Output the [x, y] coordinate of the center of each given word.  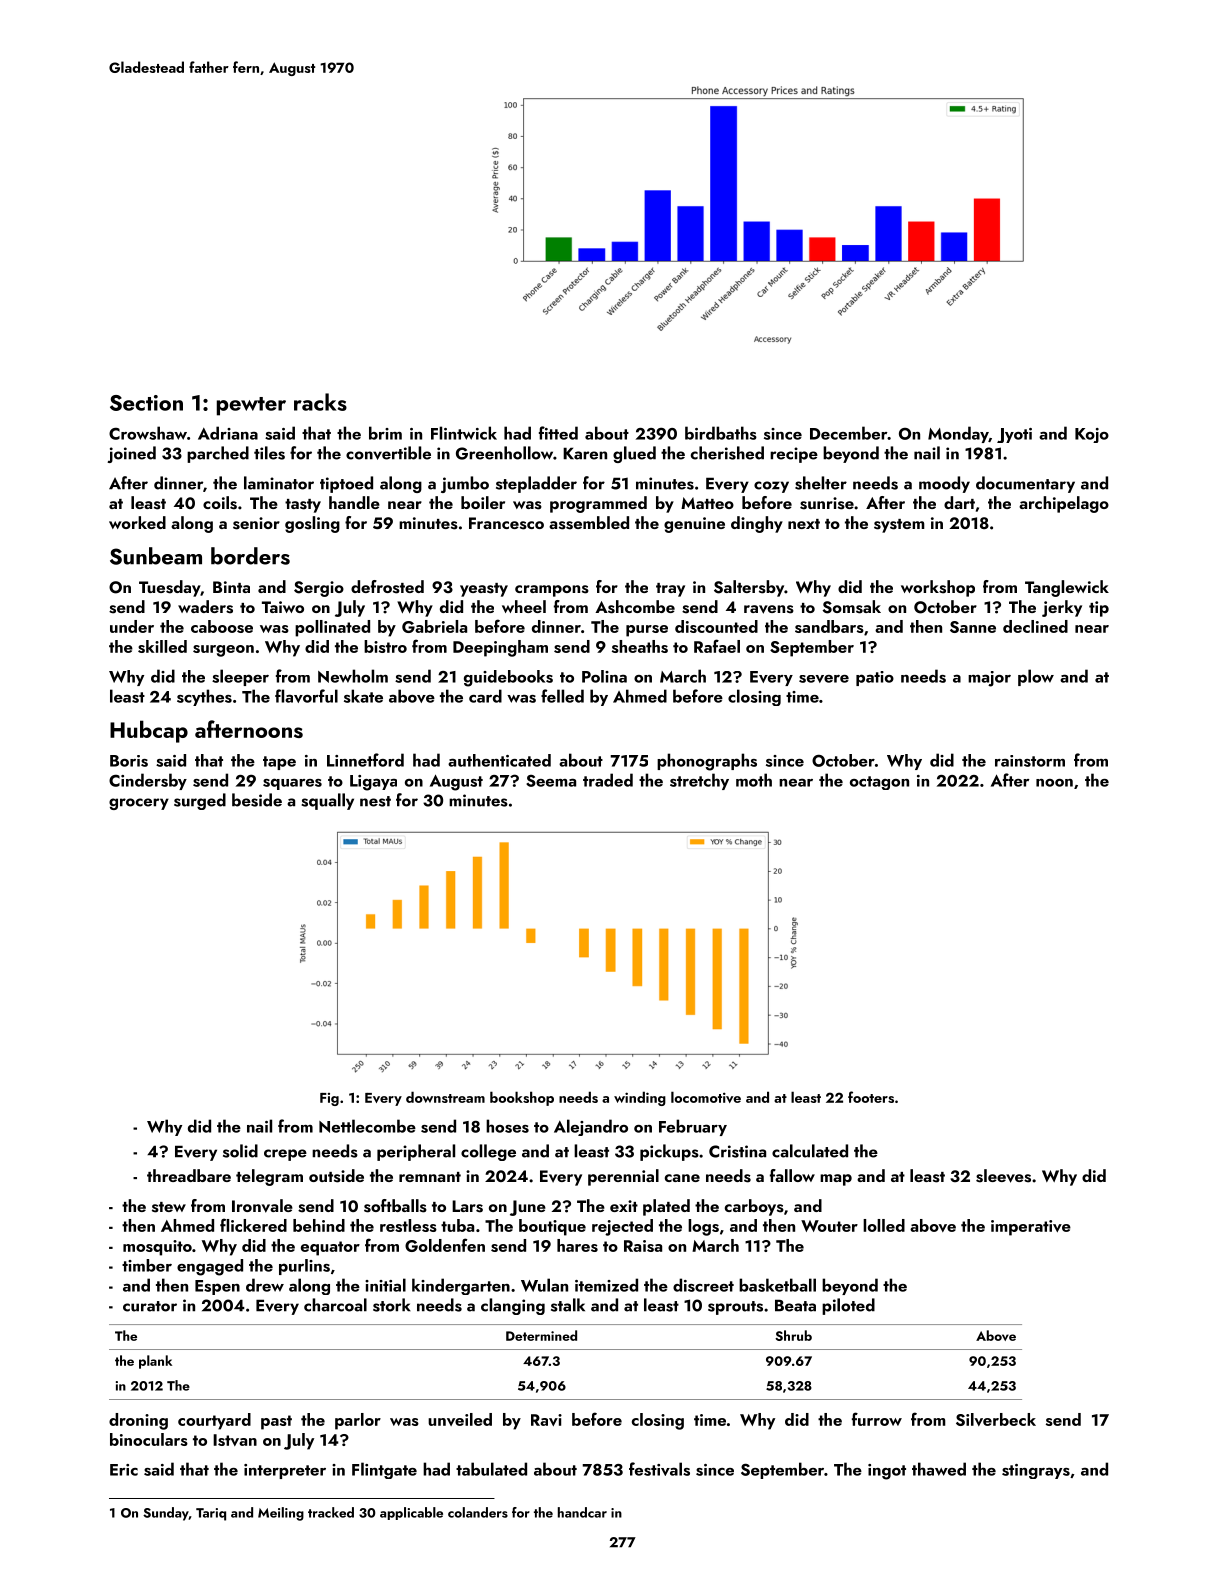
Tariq [211, 1514]
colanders [478, 1512]
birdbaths [721, 433]
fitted [558, 433]
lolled [884, 1225]
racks [320, 402]
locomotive [706, 1097]
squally [327, 801]
